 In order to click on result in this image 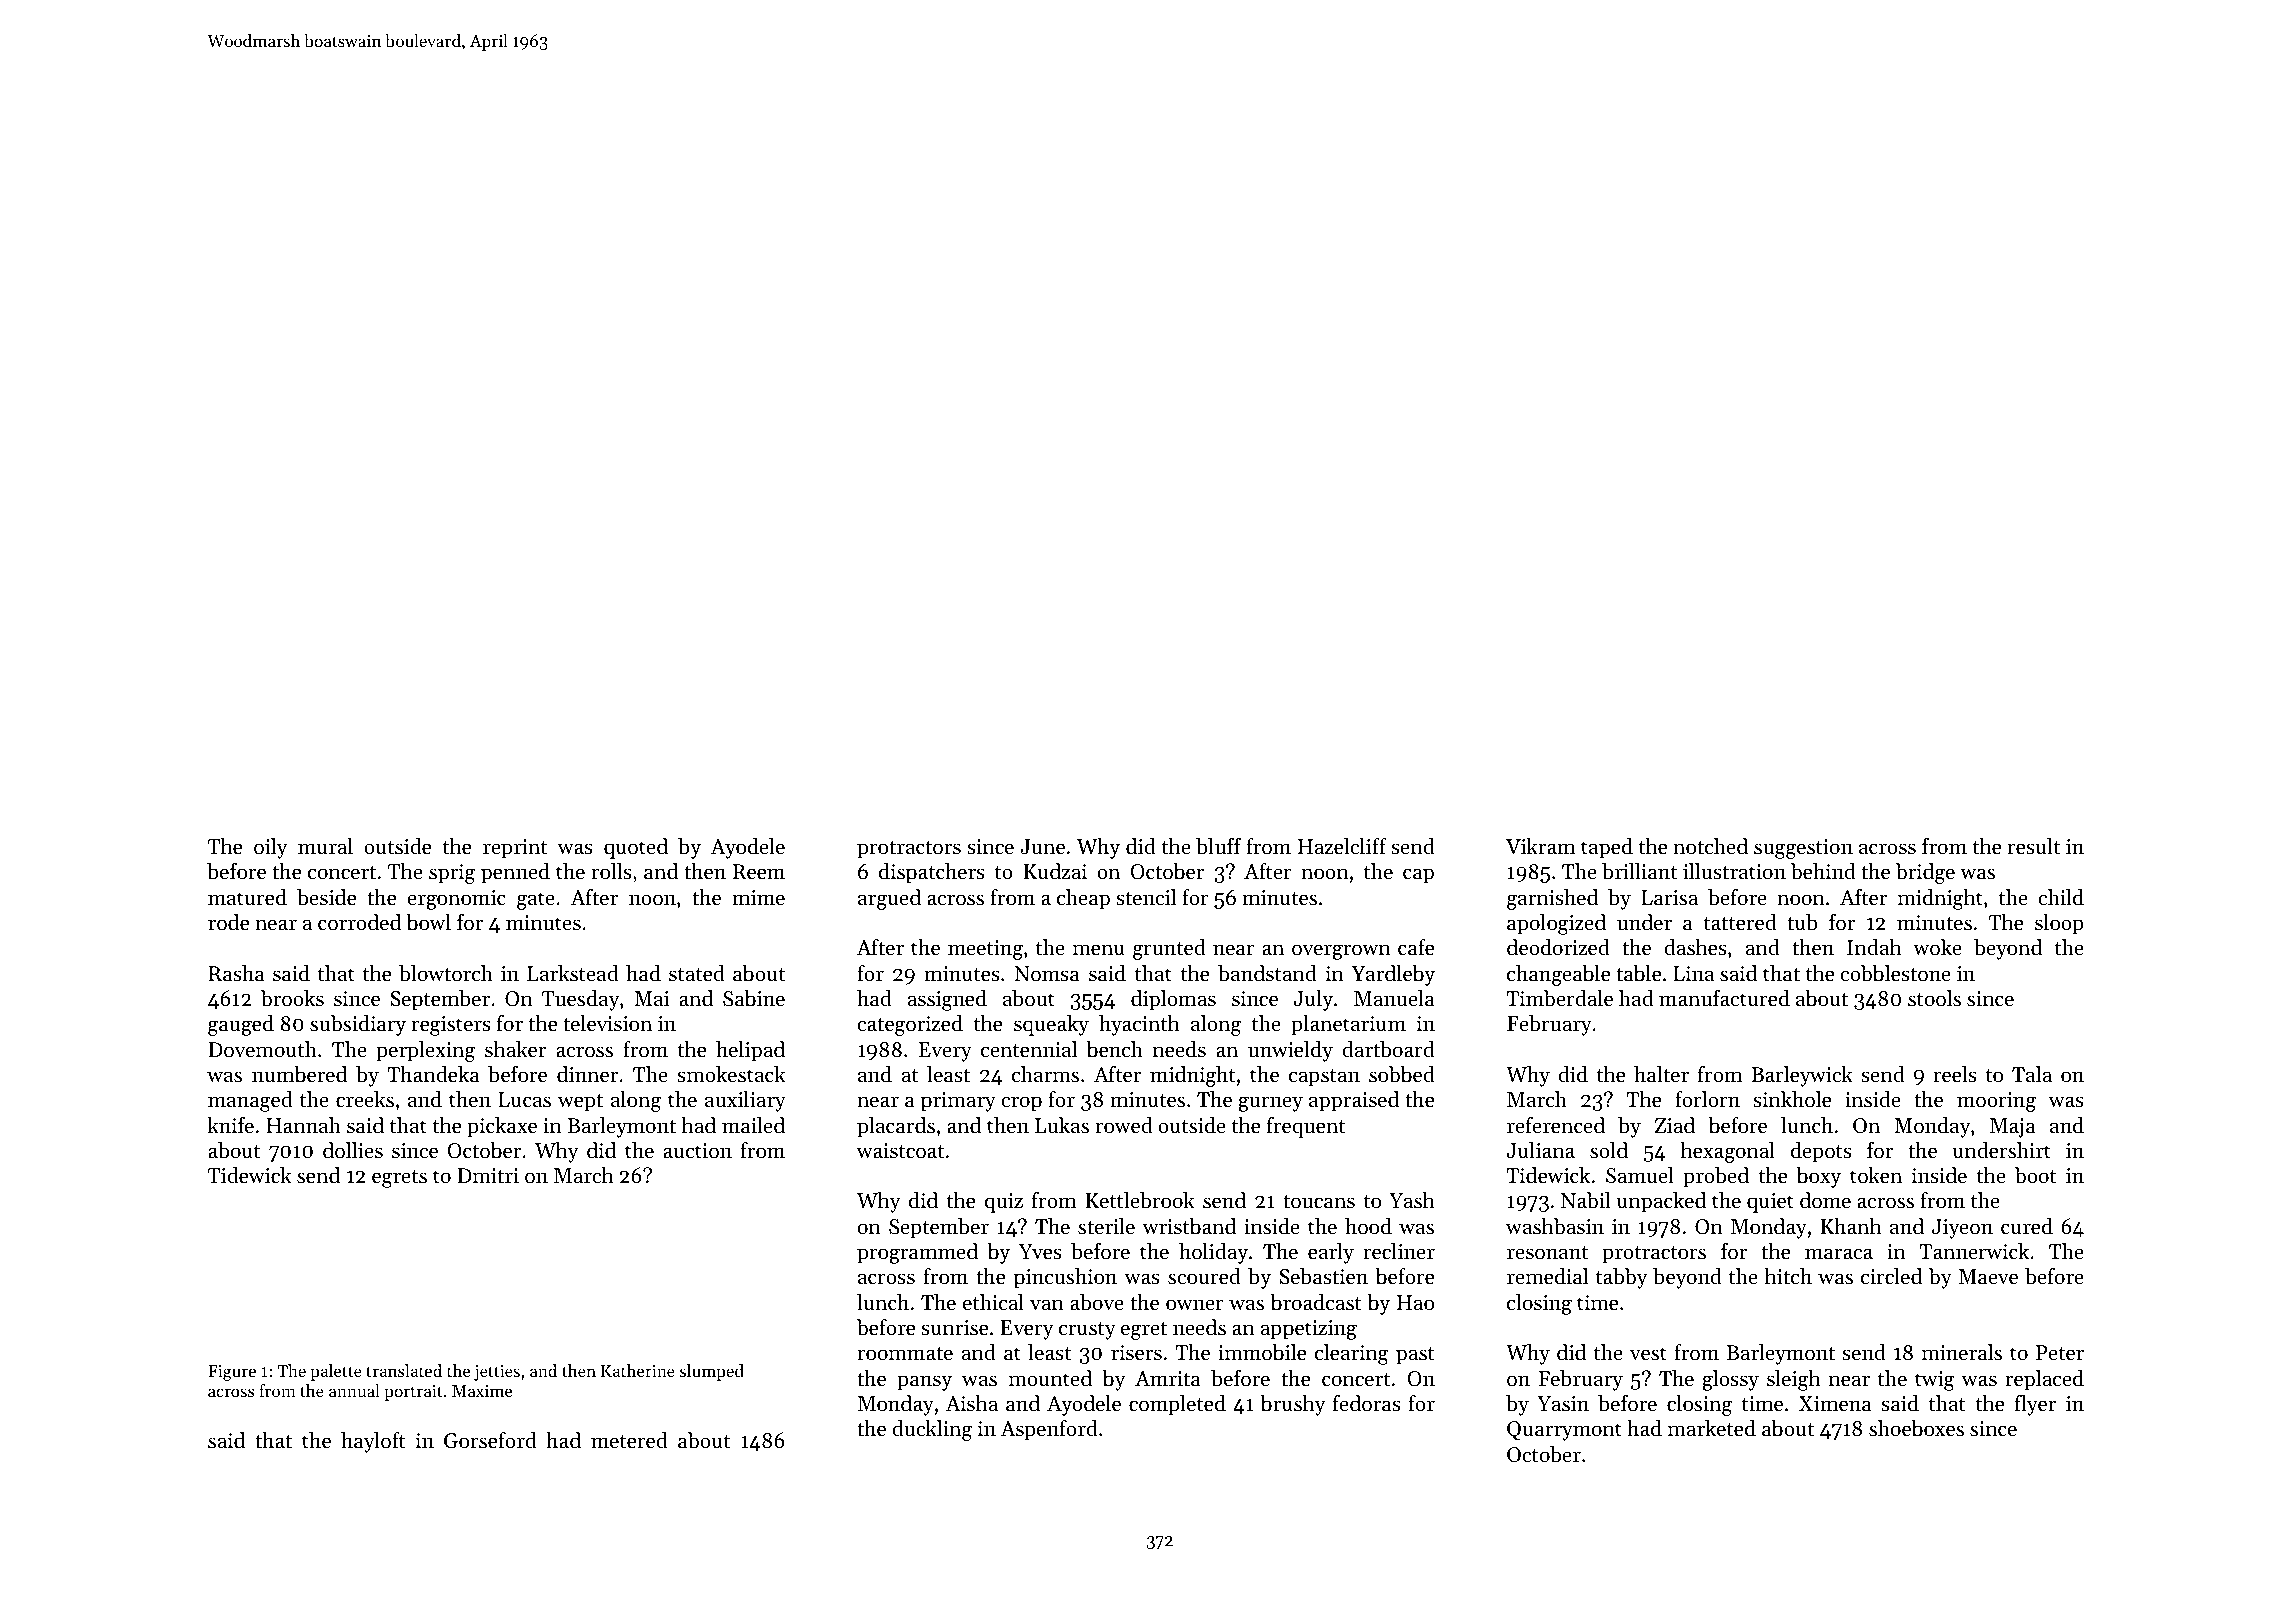, I will do `click(2034, 846)`.
